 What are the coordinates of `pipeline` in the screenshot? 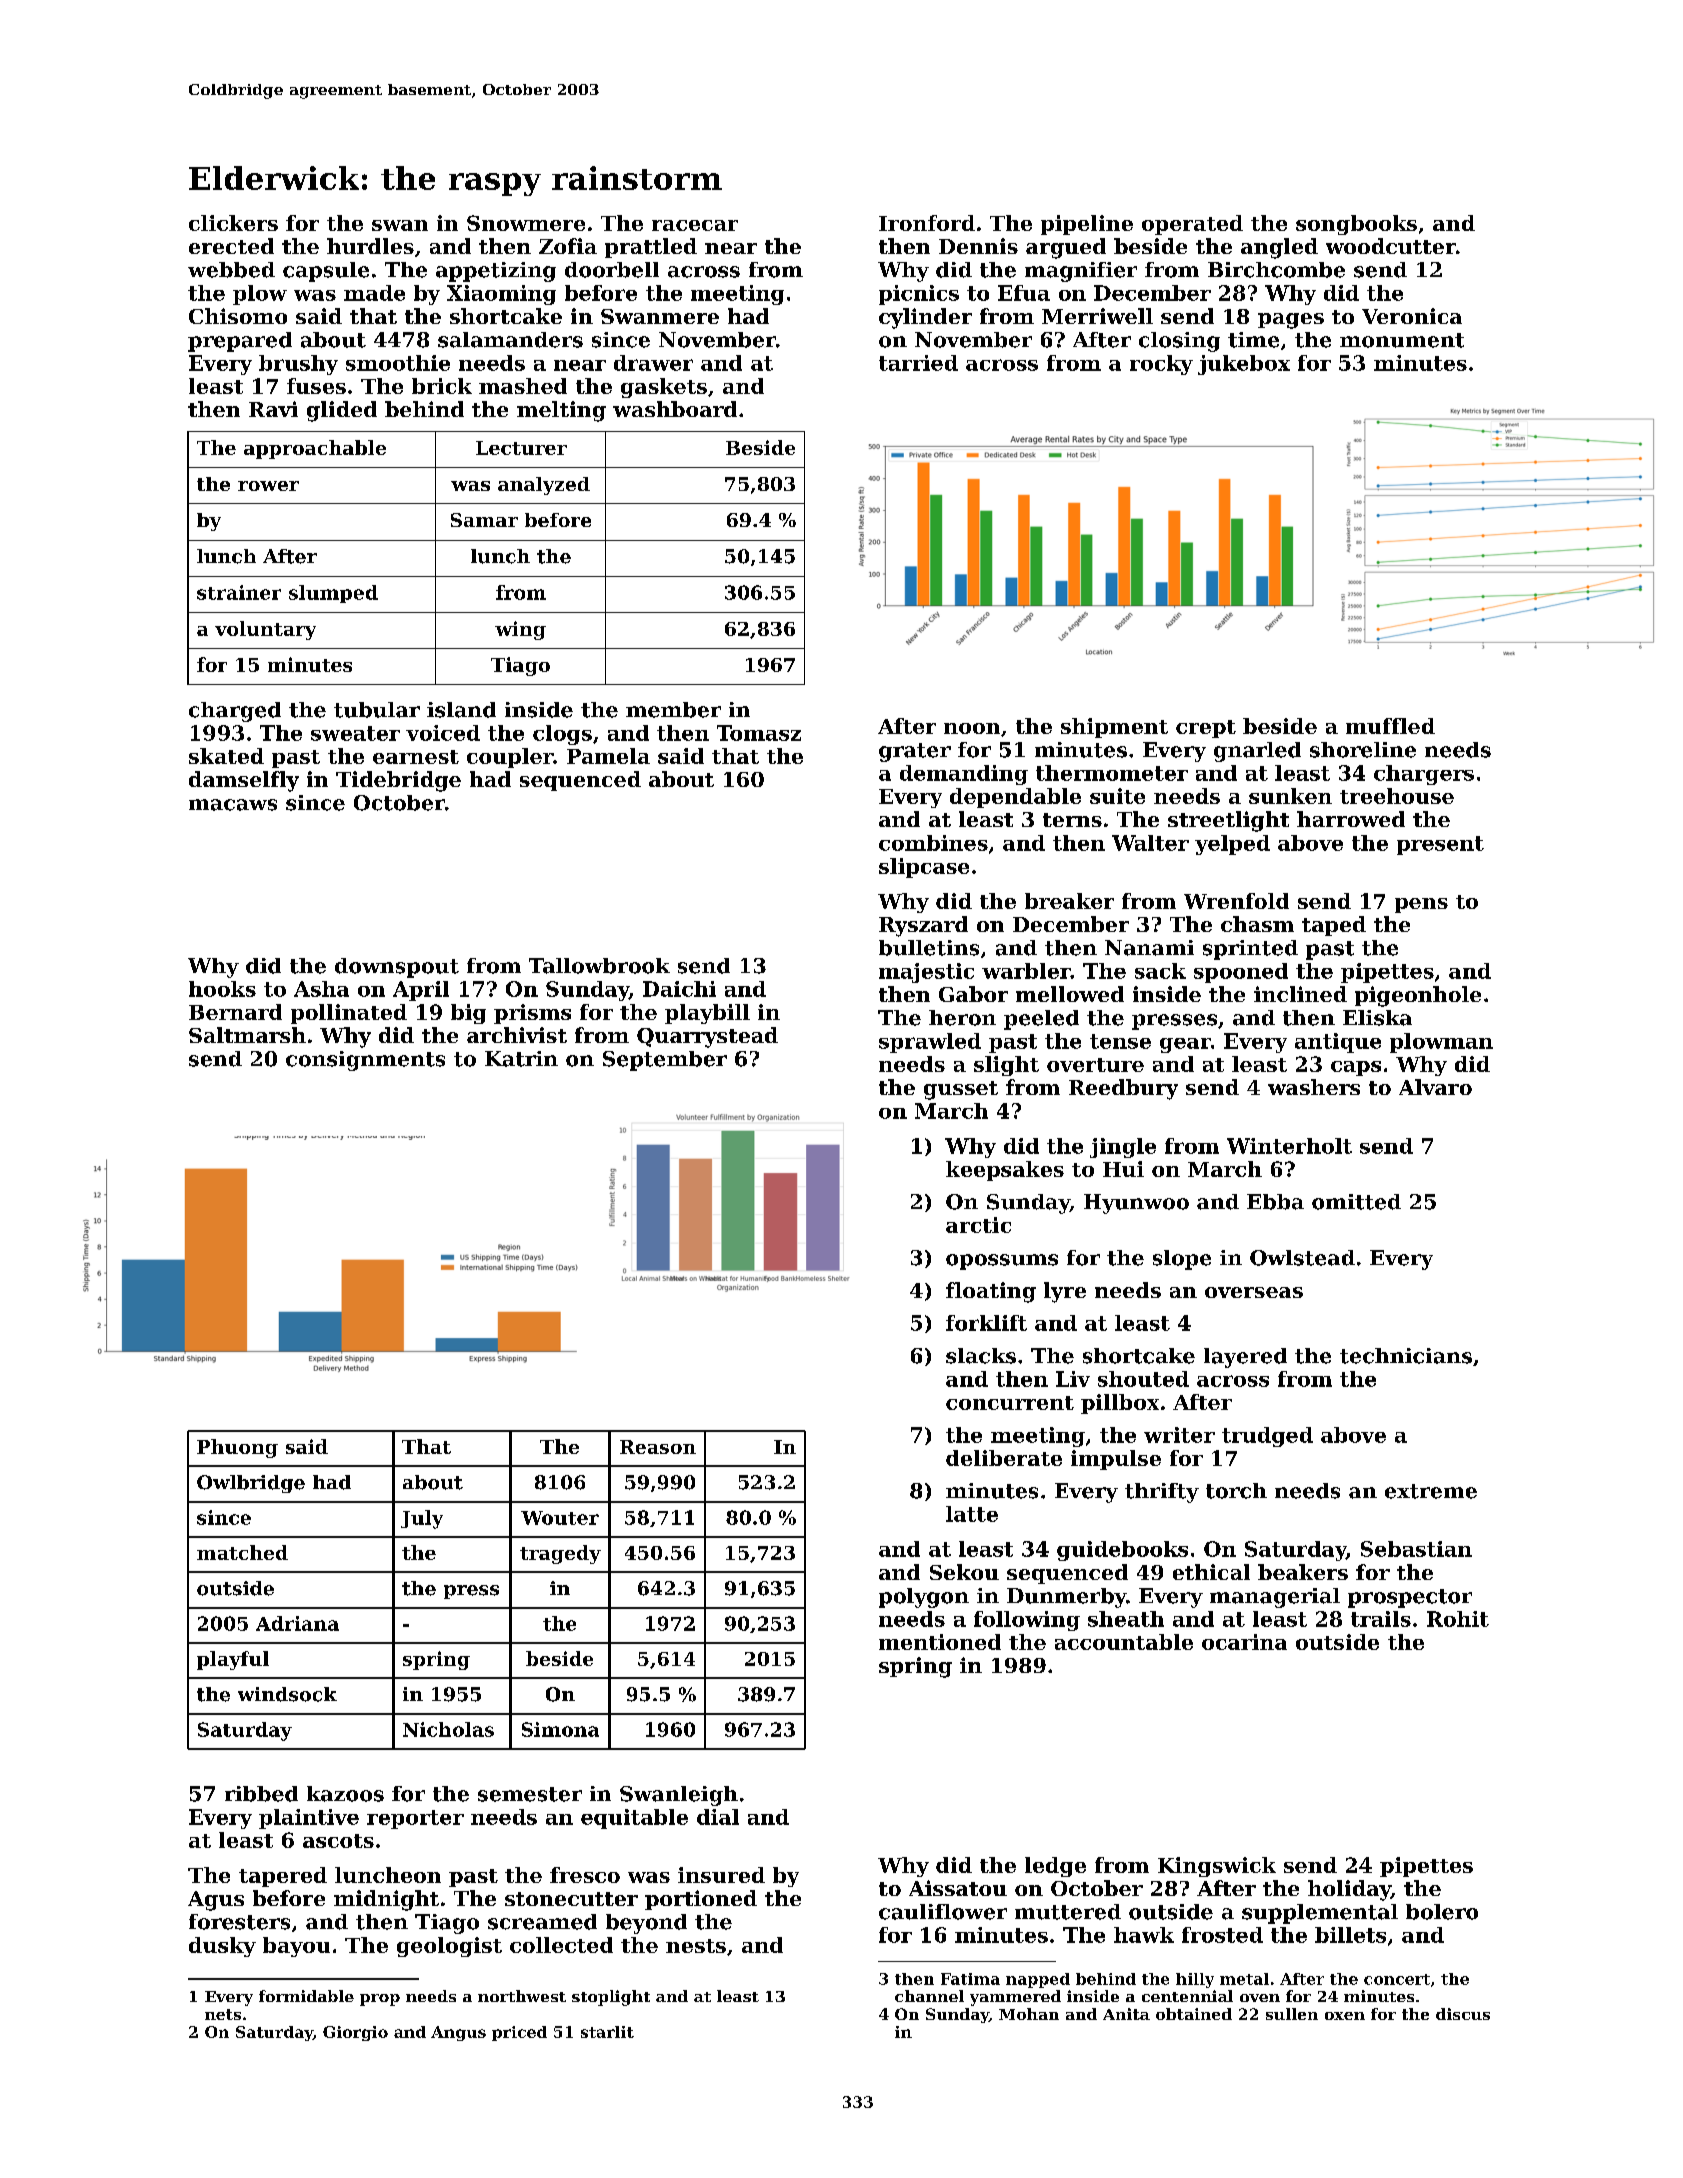 It's located at (1087, 225).
